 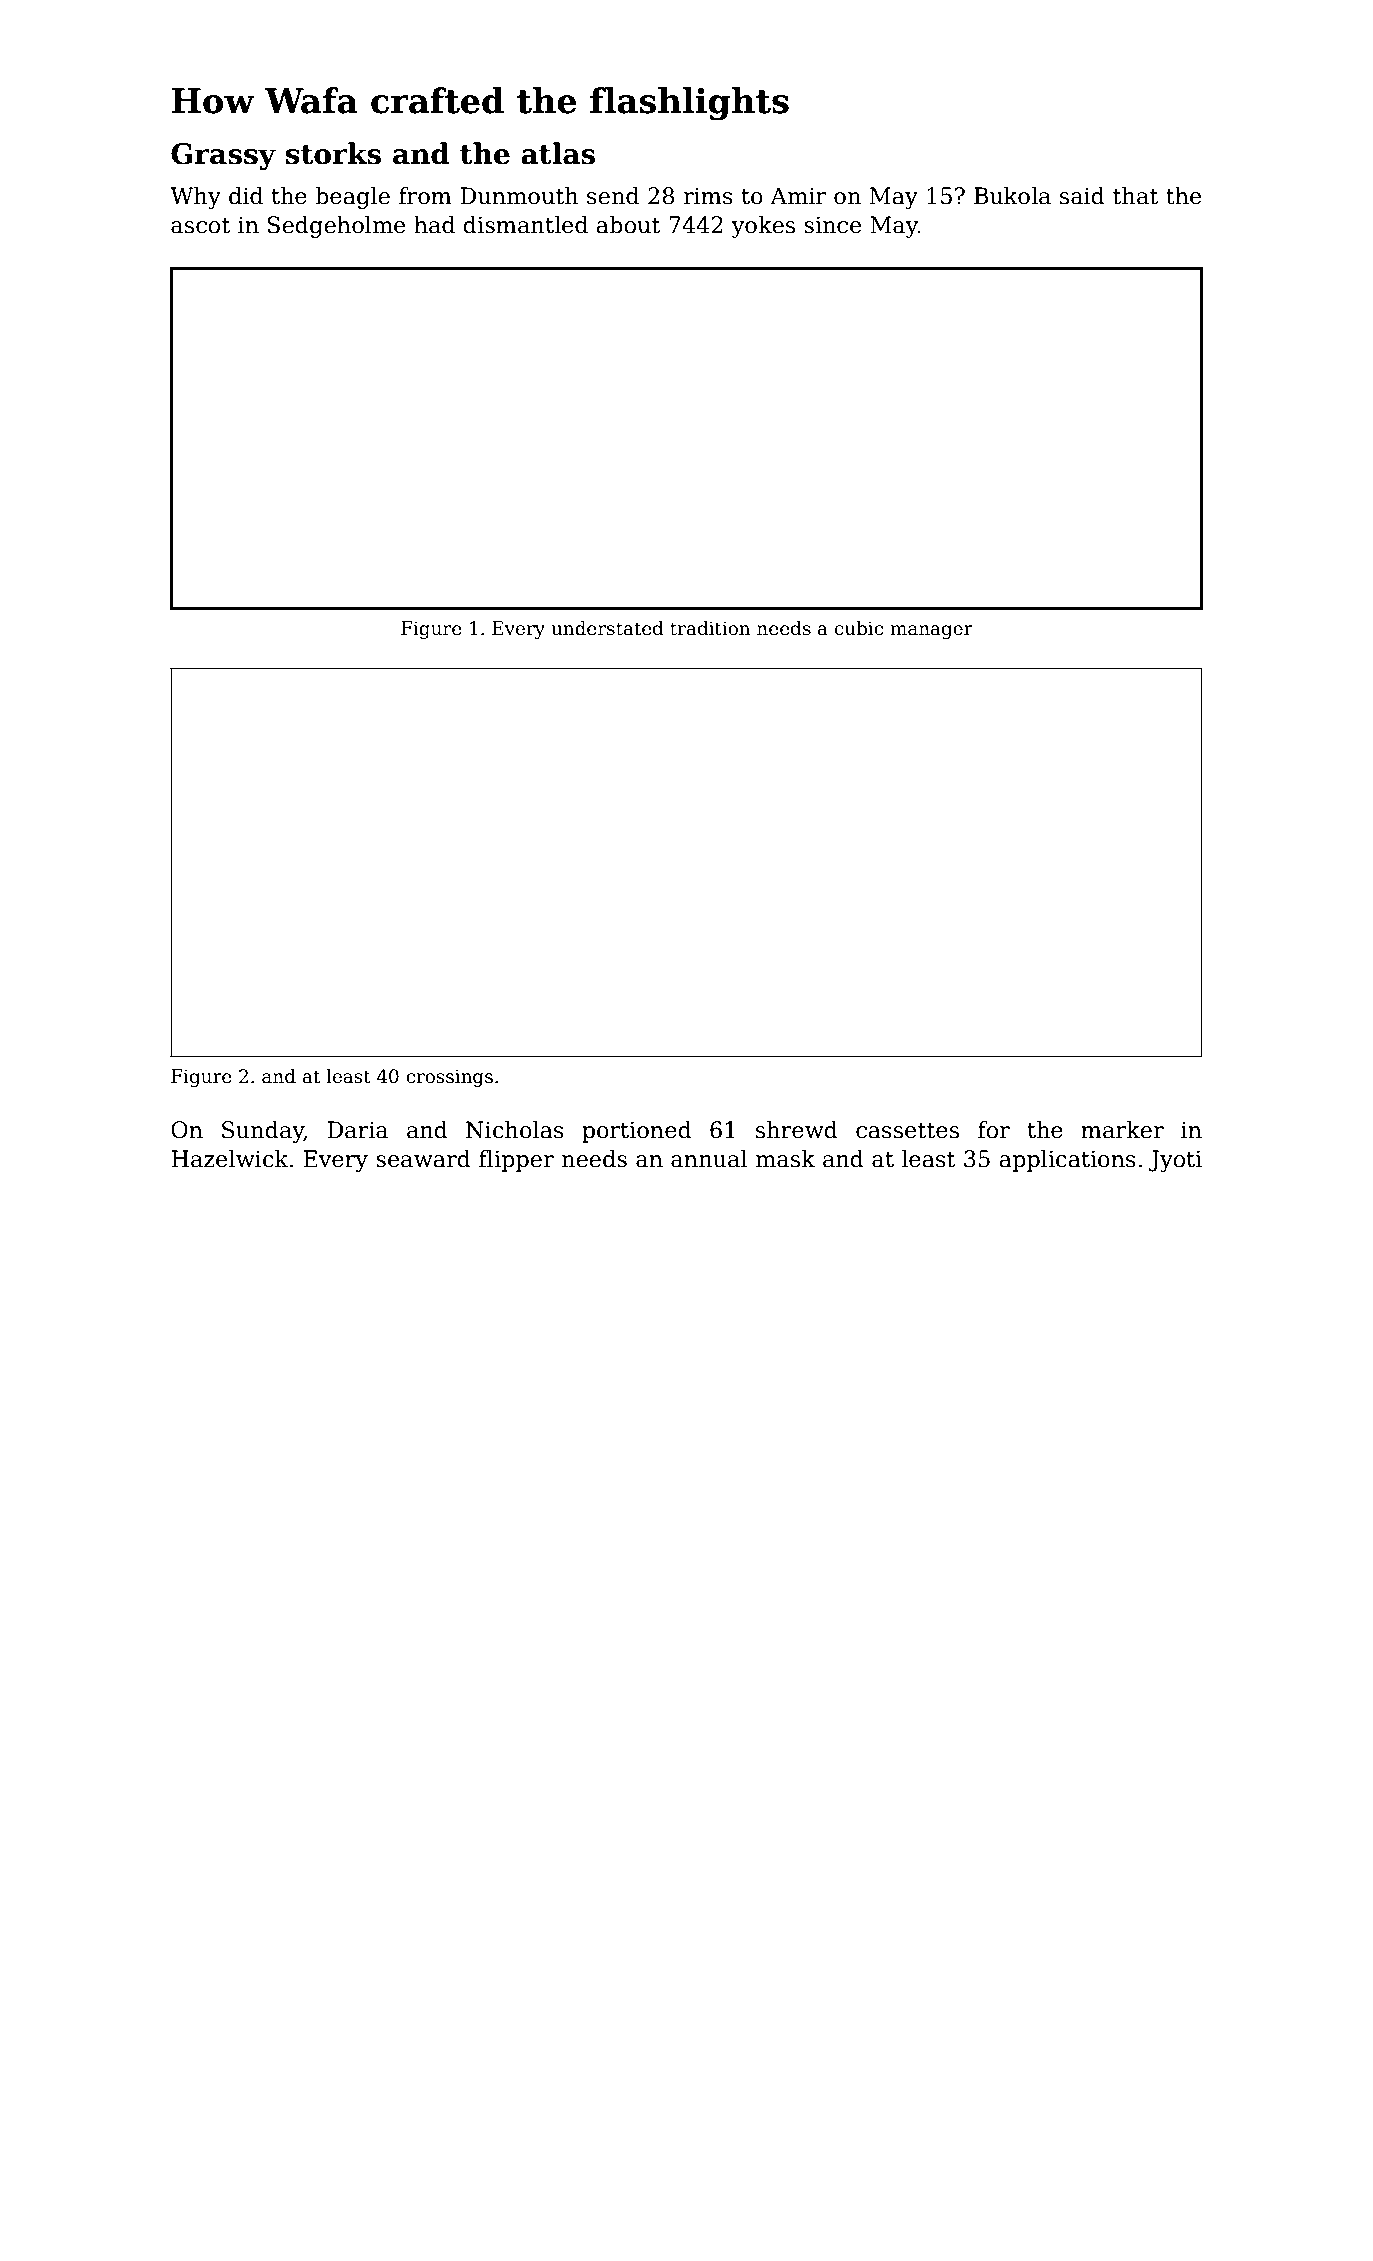 What do you see at coordinates (859, 628) in the screenshot?
I see `cubic` at bounding box center [859, 628].
